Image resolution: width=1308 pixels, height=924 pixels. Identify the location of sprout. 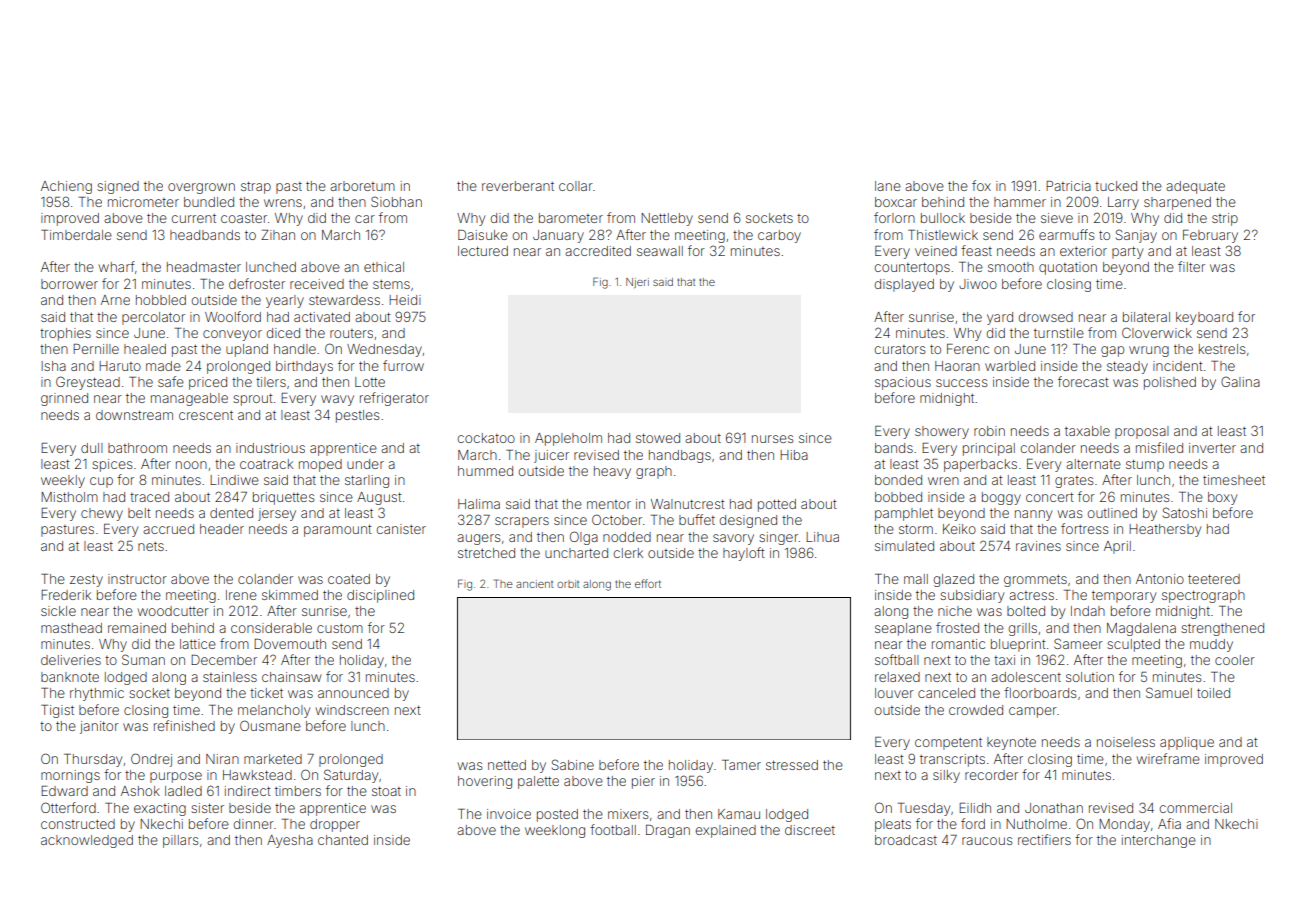
(253, 399).
